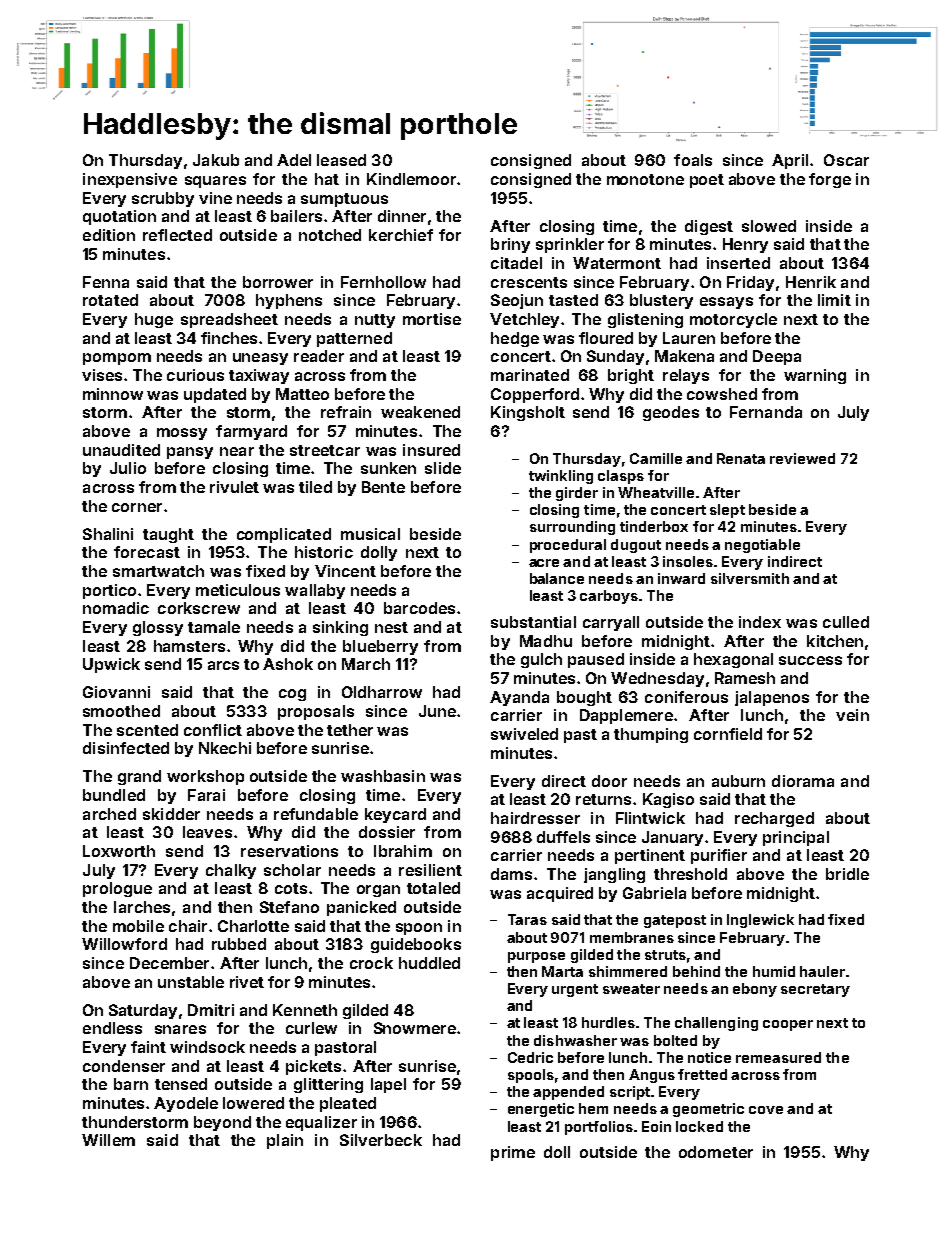 The width and height of the screenshot is (952, 1233). I want to click on Flintwick, so click(650, 818).
